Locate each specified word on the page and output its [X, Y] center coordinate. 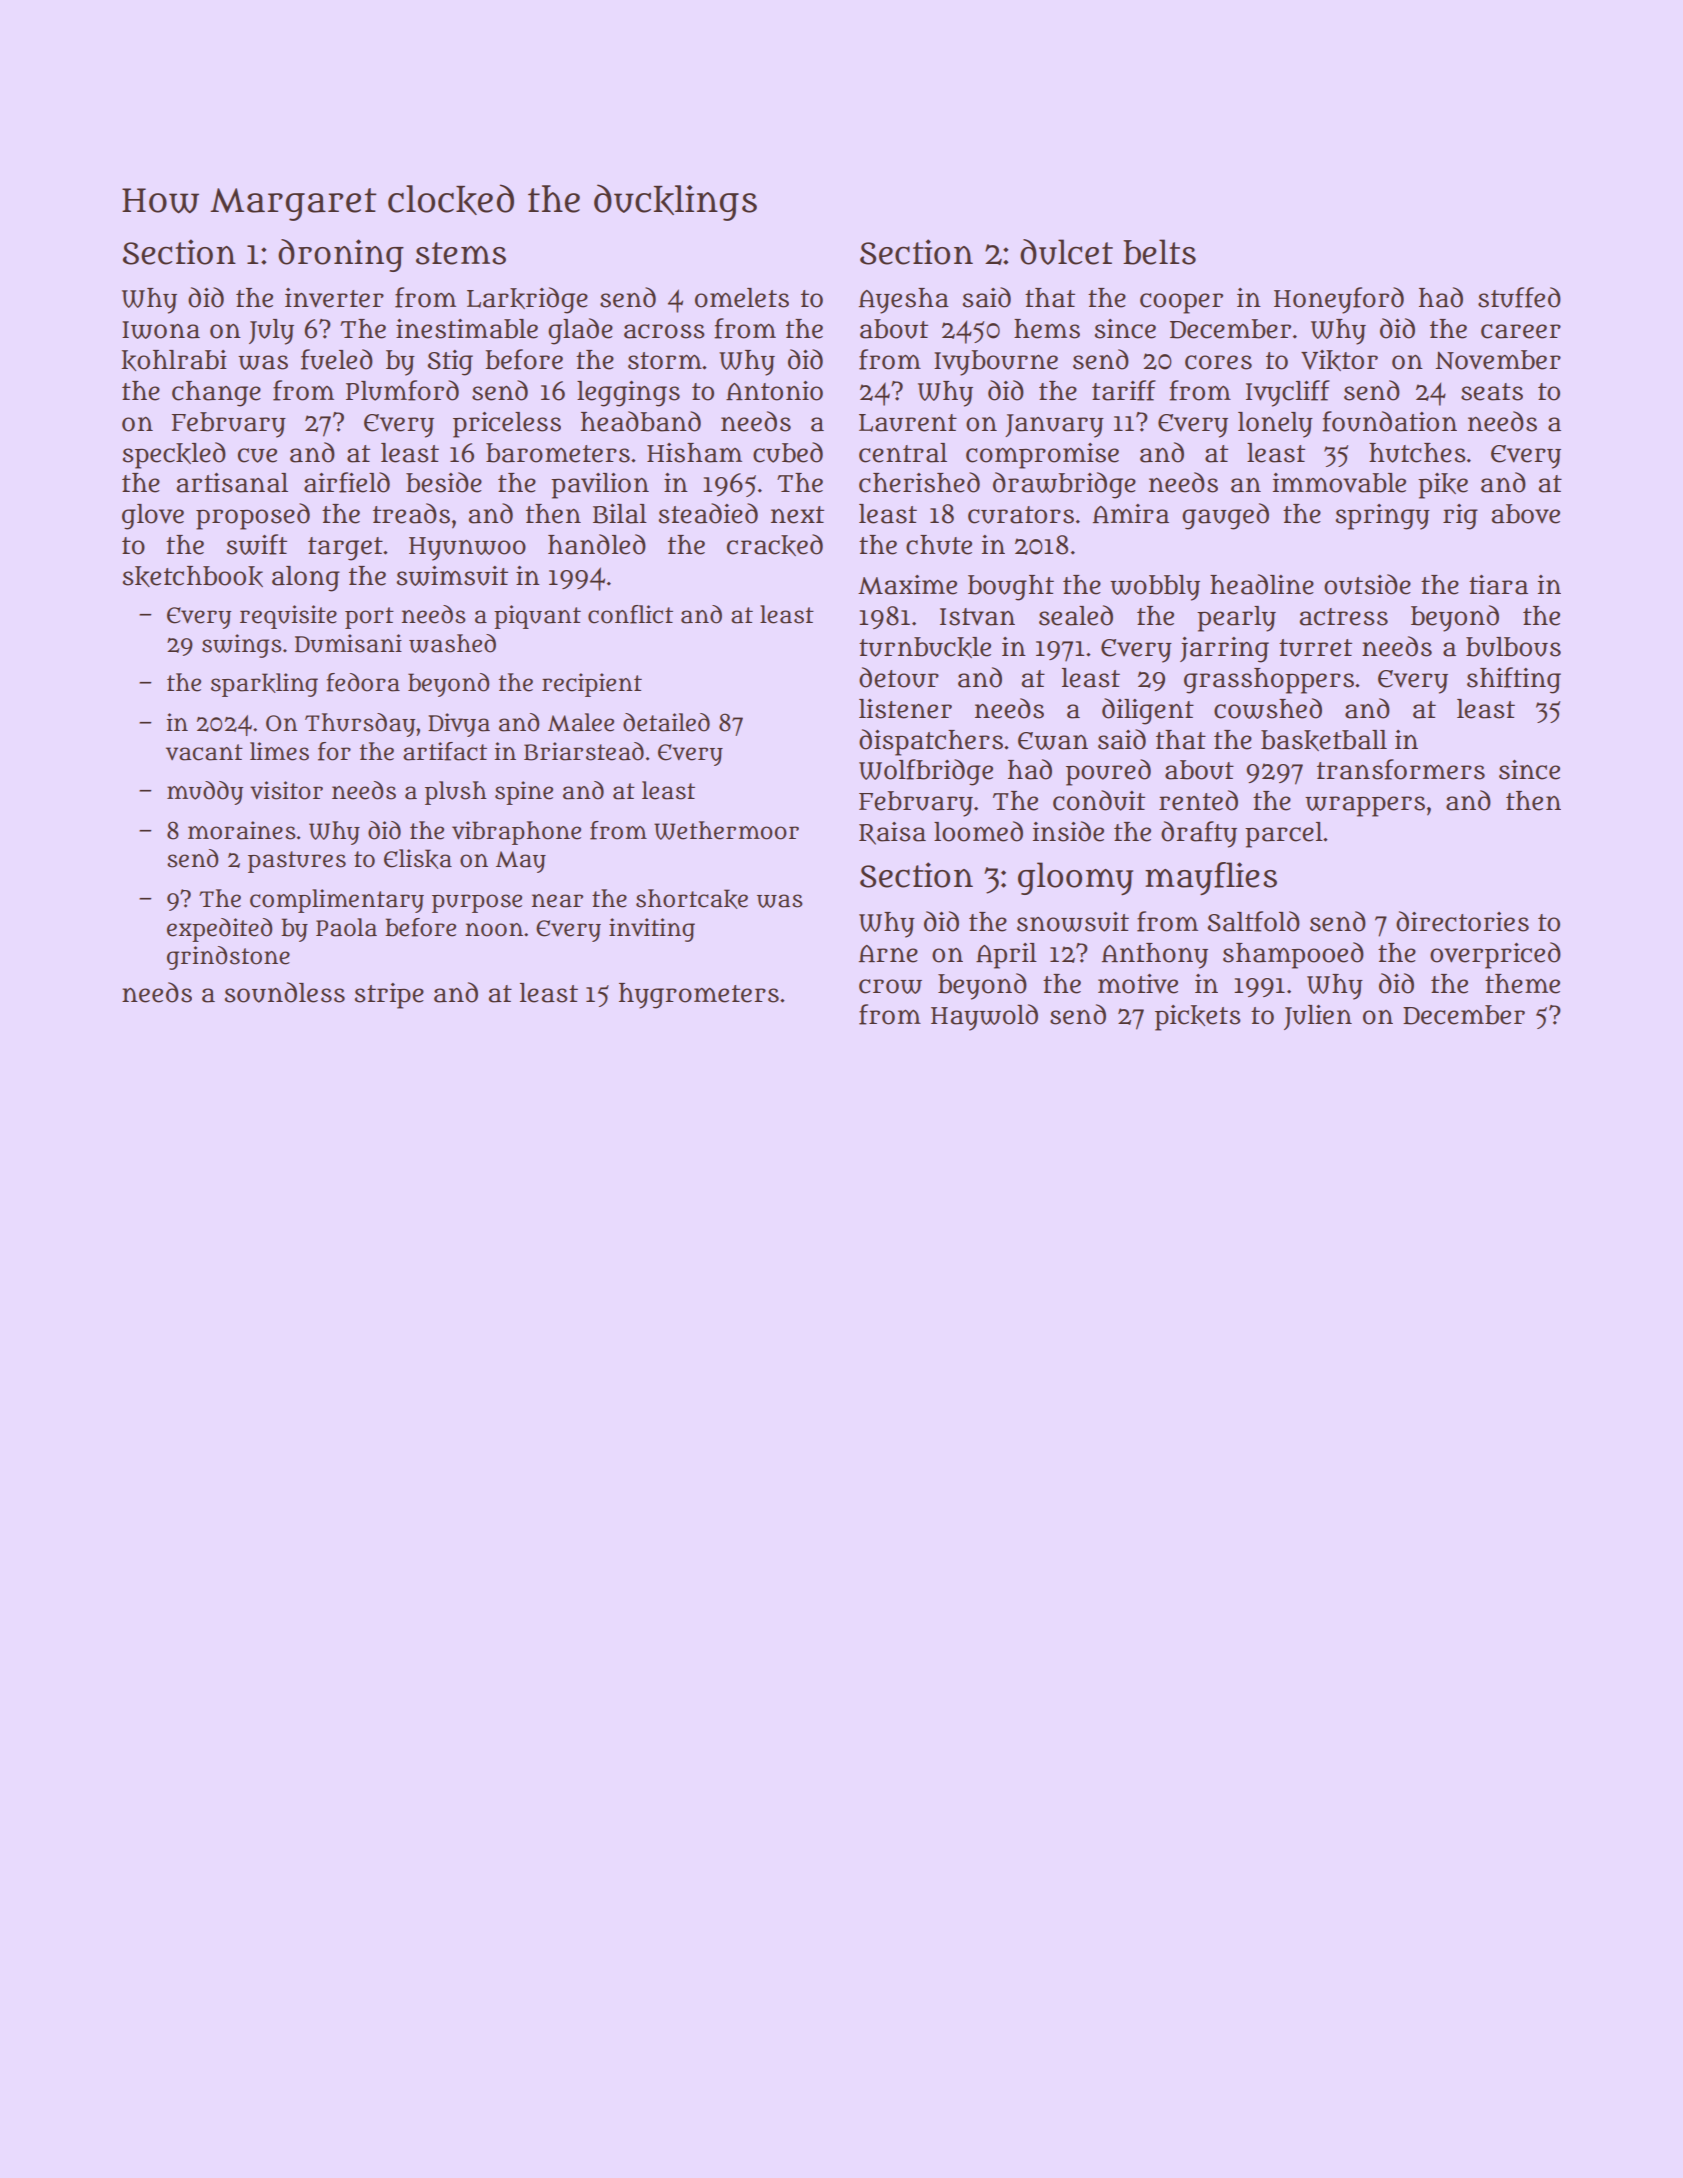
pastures [297, 862]
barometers [558, 453]
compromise [1042, 456]
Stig [450, 363]
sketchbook [192, 576]
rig [1460, 517]
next [797, 515]
